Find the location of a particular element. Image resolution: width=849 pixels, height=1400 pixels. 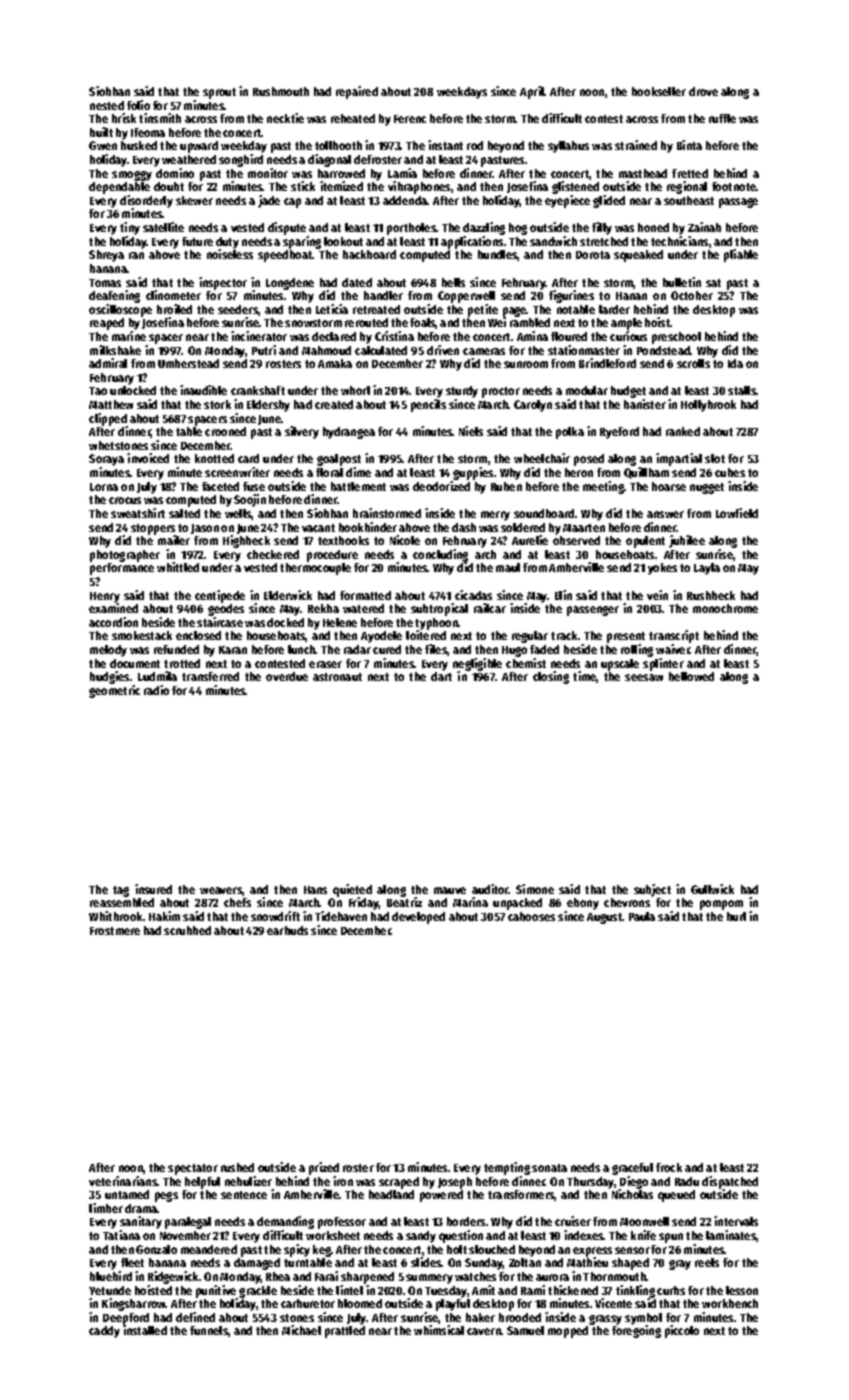

nugget is located at coordinates (707, 488).
